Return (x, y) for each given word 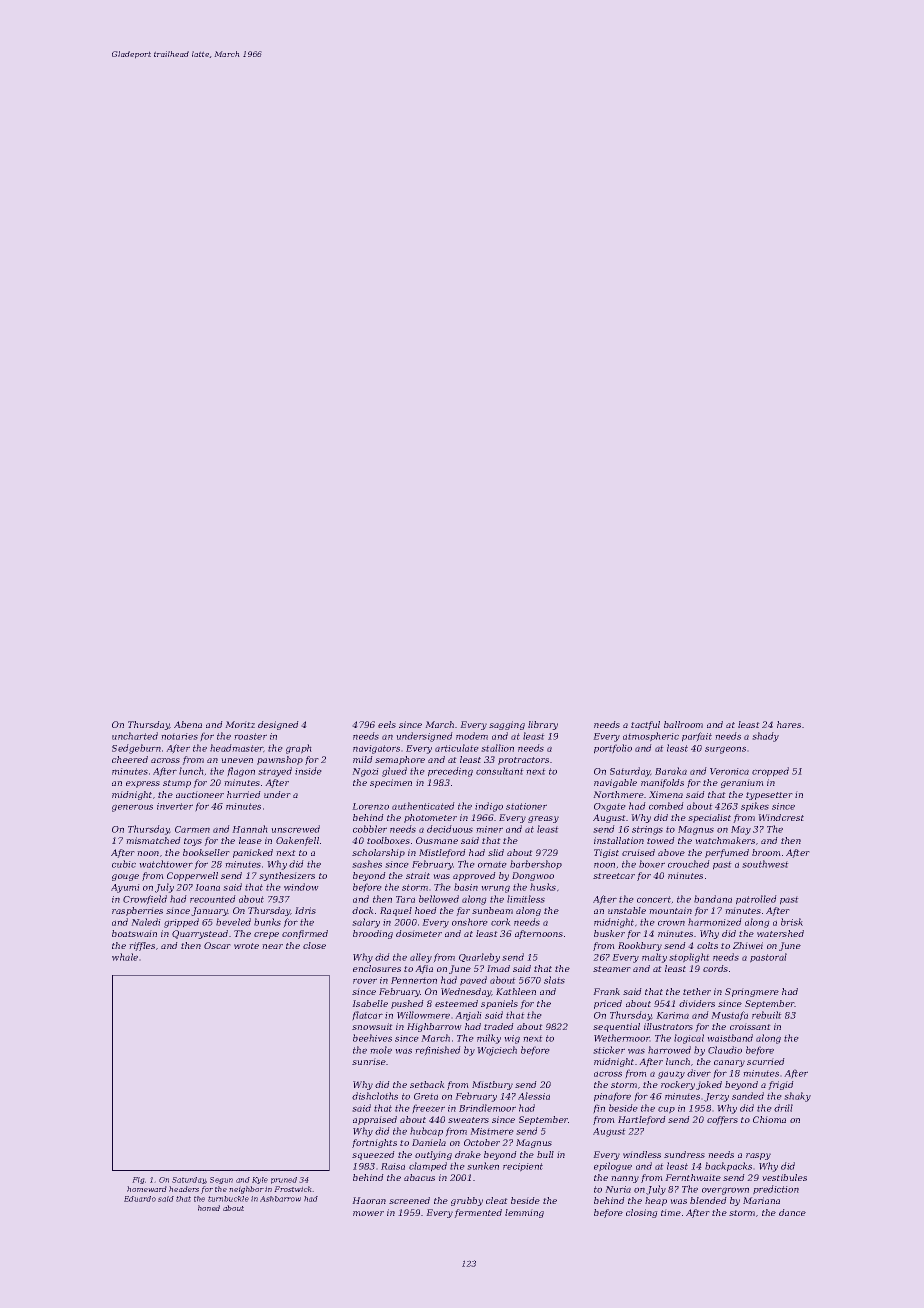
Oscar (217, 945)
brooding (373, 934)
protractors (523, 761)
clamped (428, 1166)
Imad (498, 968)
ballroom (683, 724)
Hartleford (641, 1120)
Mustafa (730, 1015)
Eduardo (140, 1199)
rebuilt (766, 1015)
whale (125, 957)
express (143, 784)
